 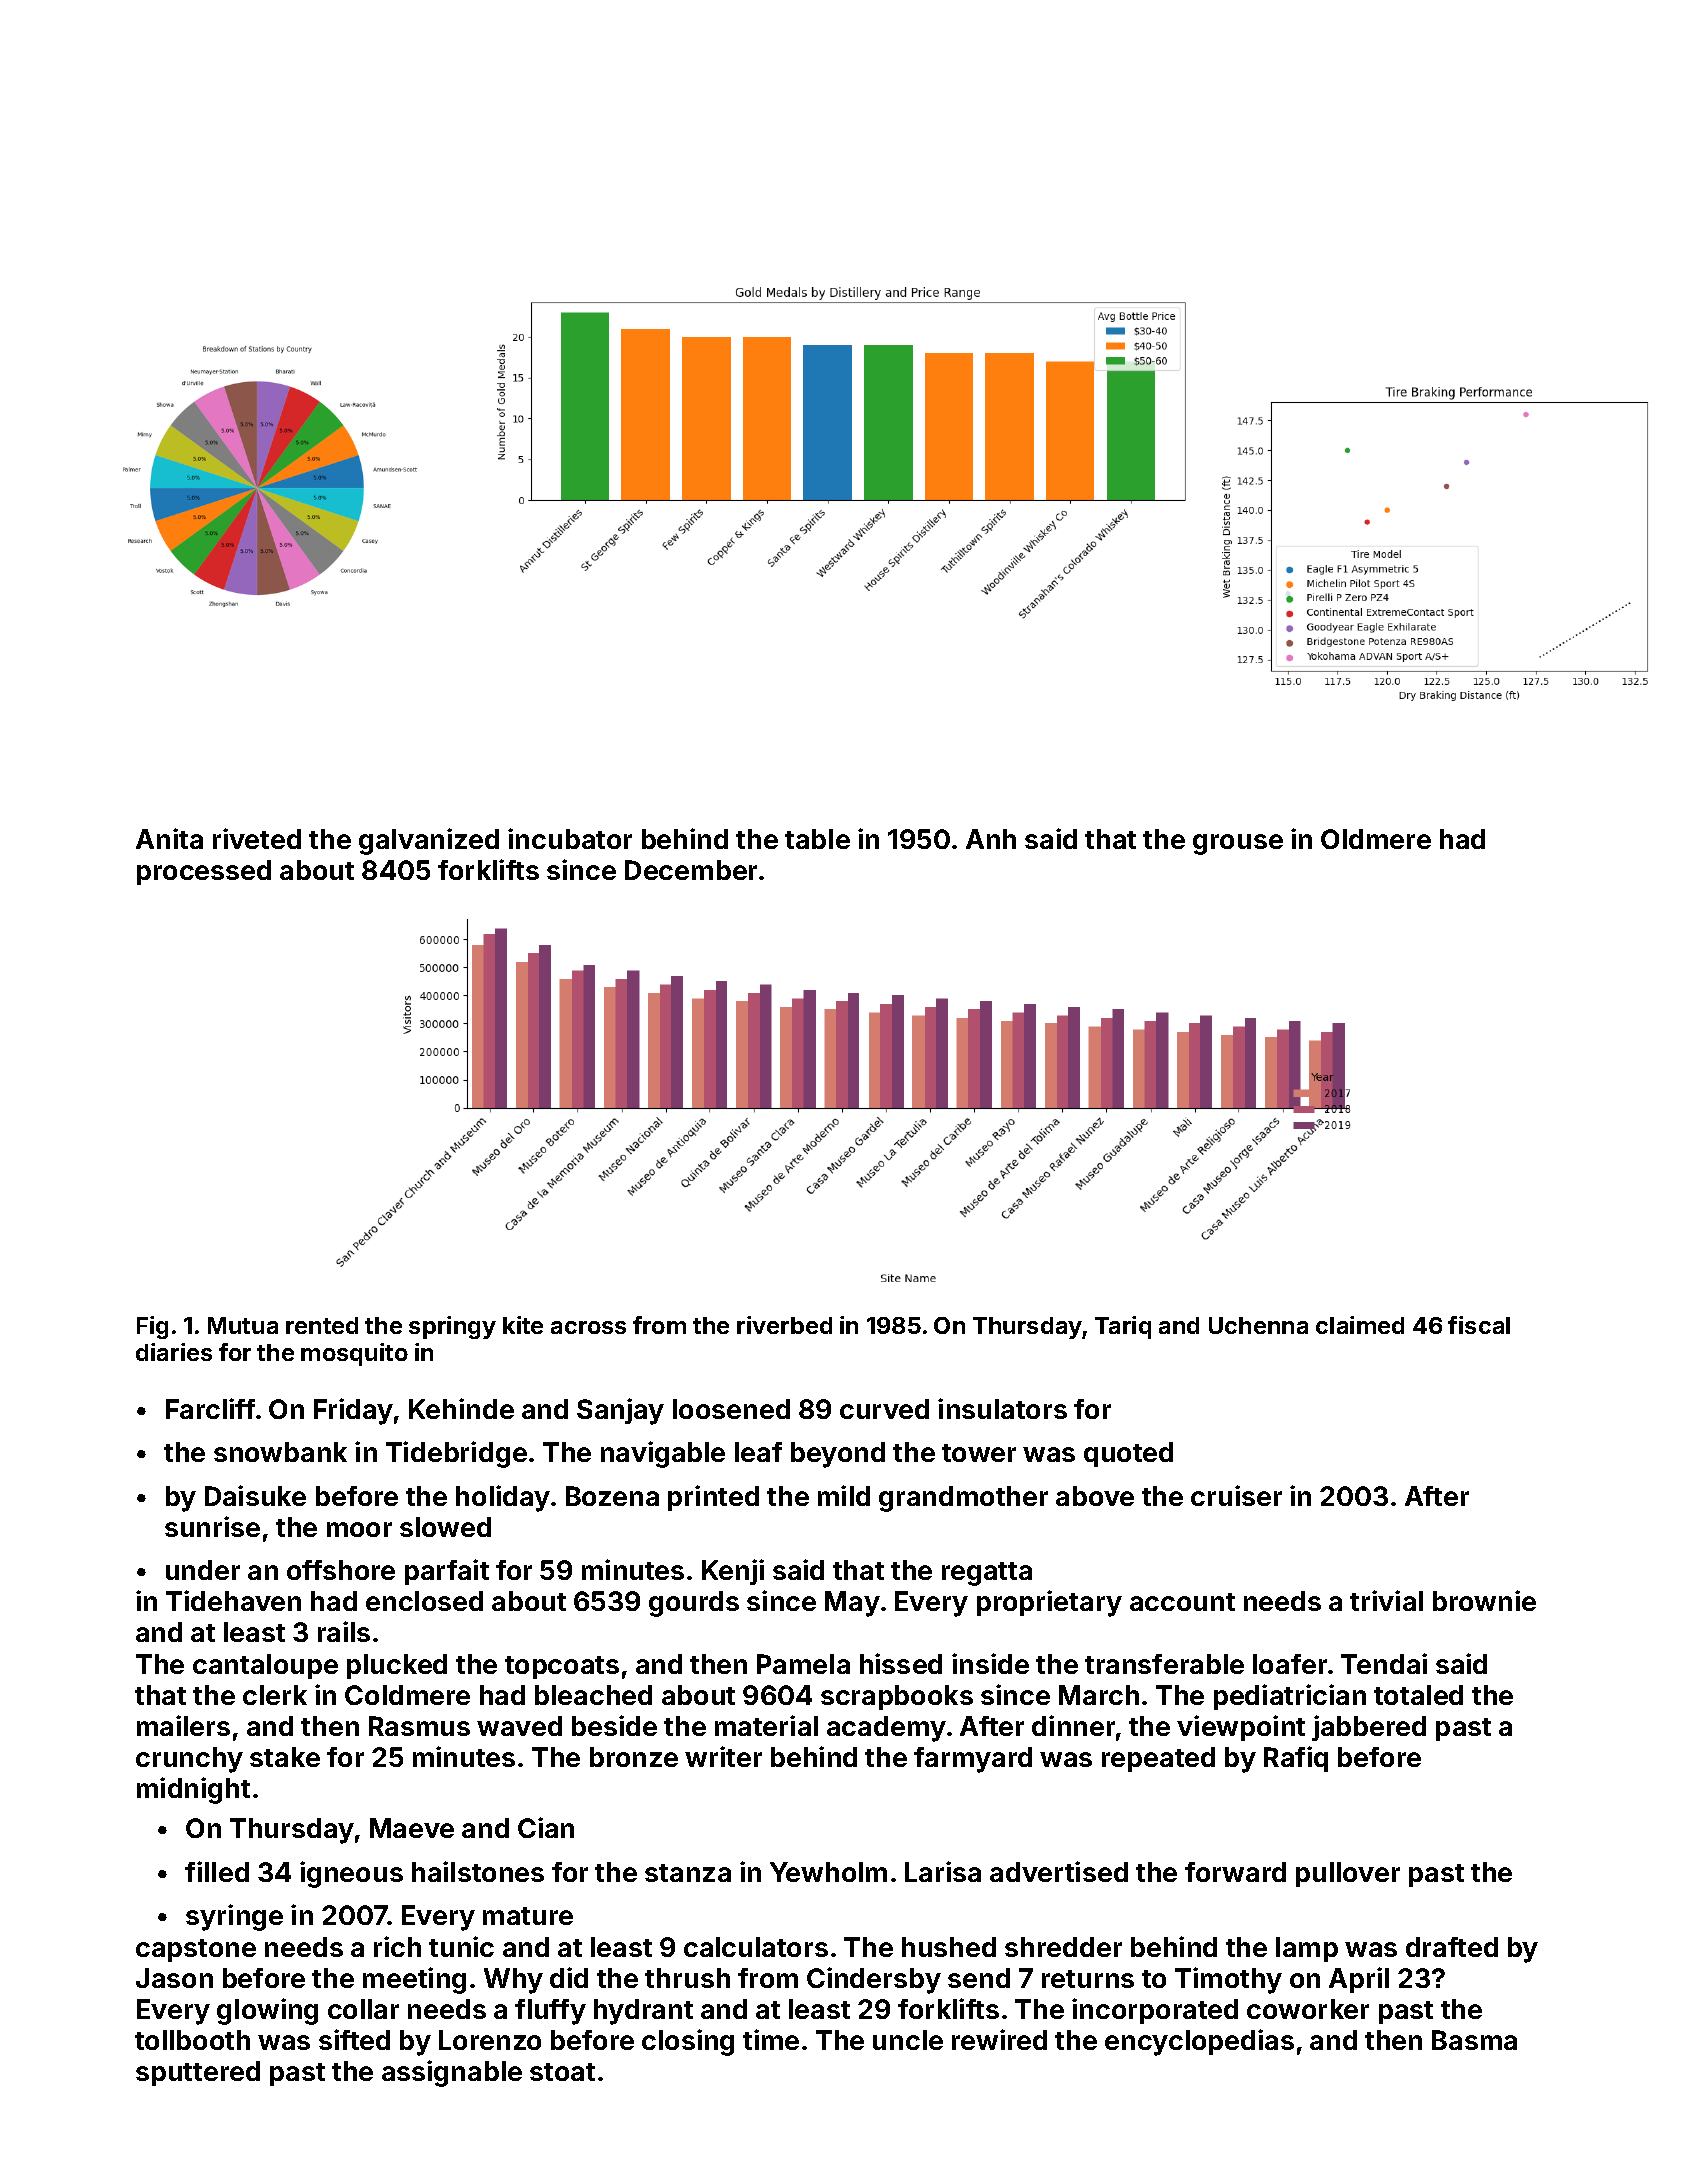 What do you see at coordinates (991, 839) in the page?
I see `Anh` at bounding box center [991, 839].
